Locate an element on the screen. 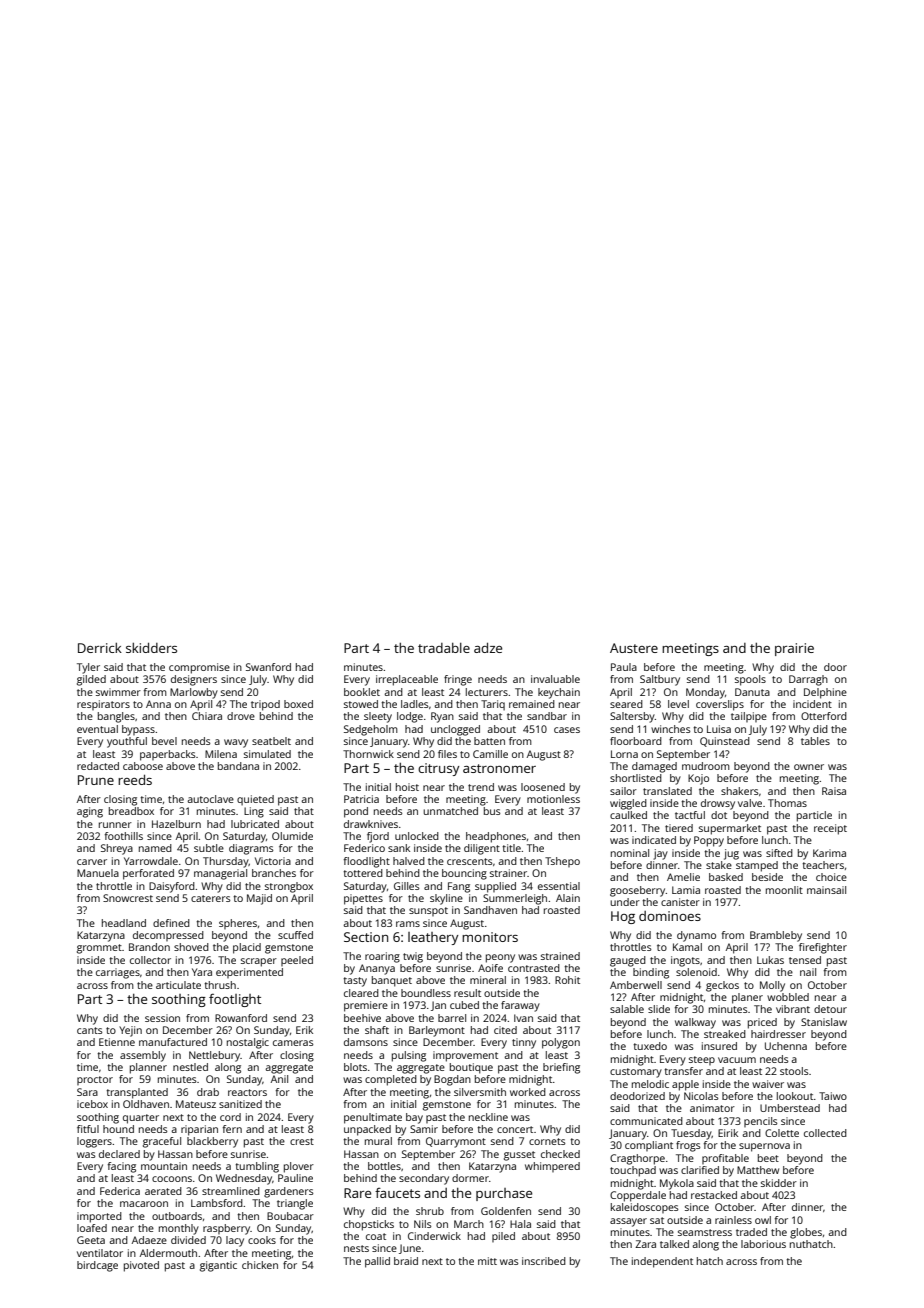 The width and height of the screenshot is (924, 1308). chicken is located at coordinates (260, 1265).
